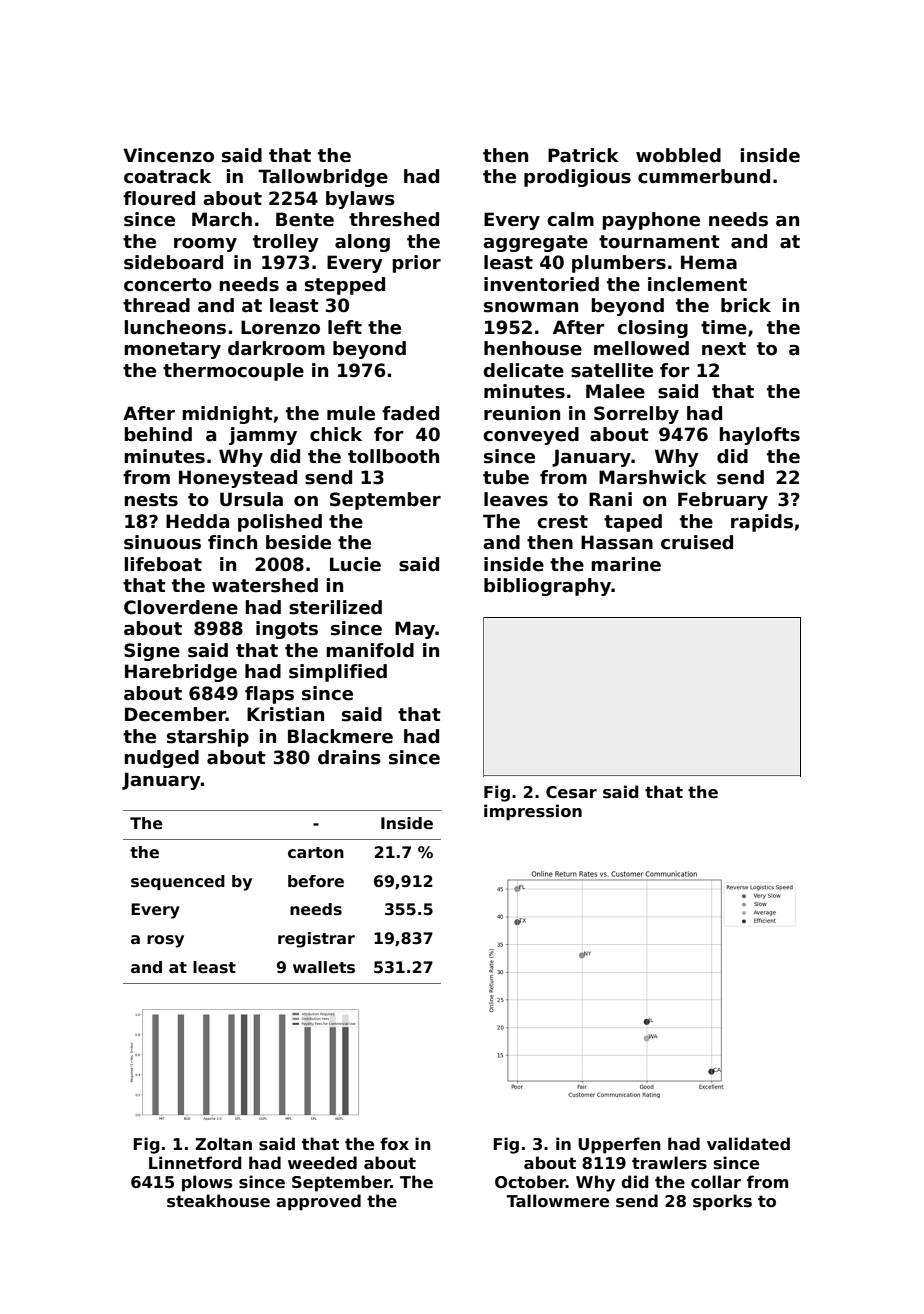  I want to click on Blackmere, so click(340, 736).
